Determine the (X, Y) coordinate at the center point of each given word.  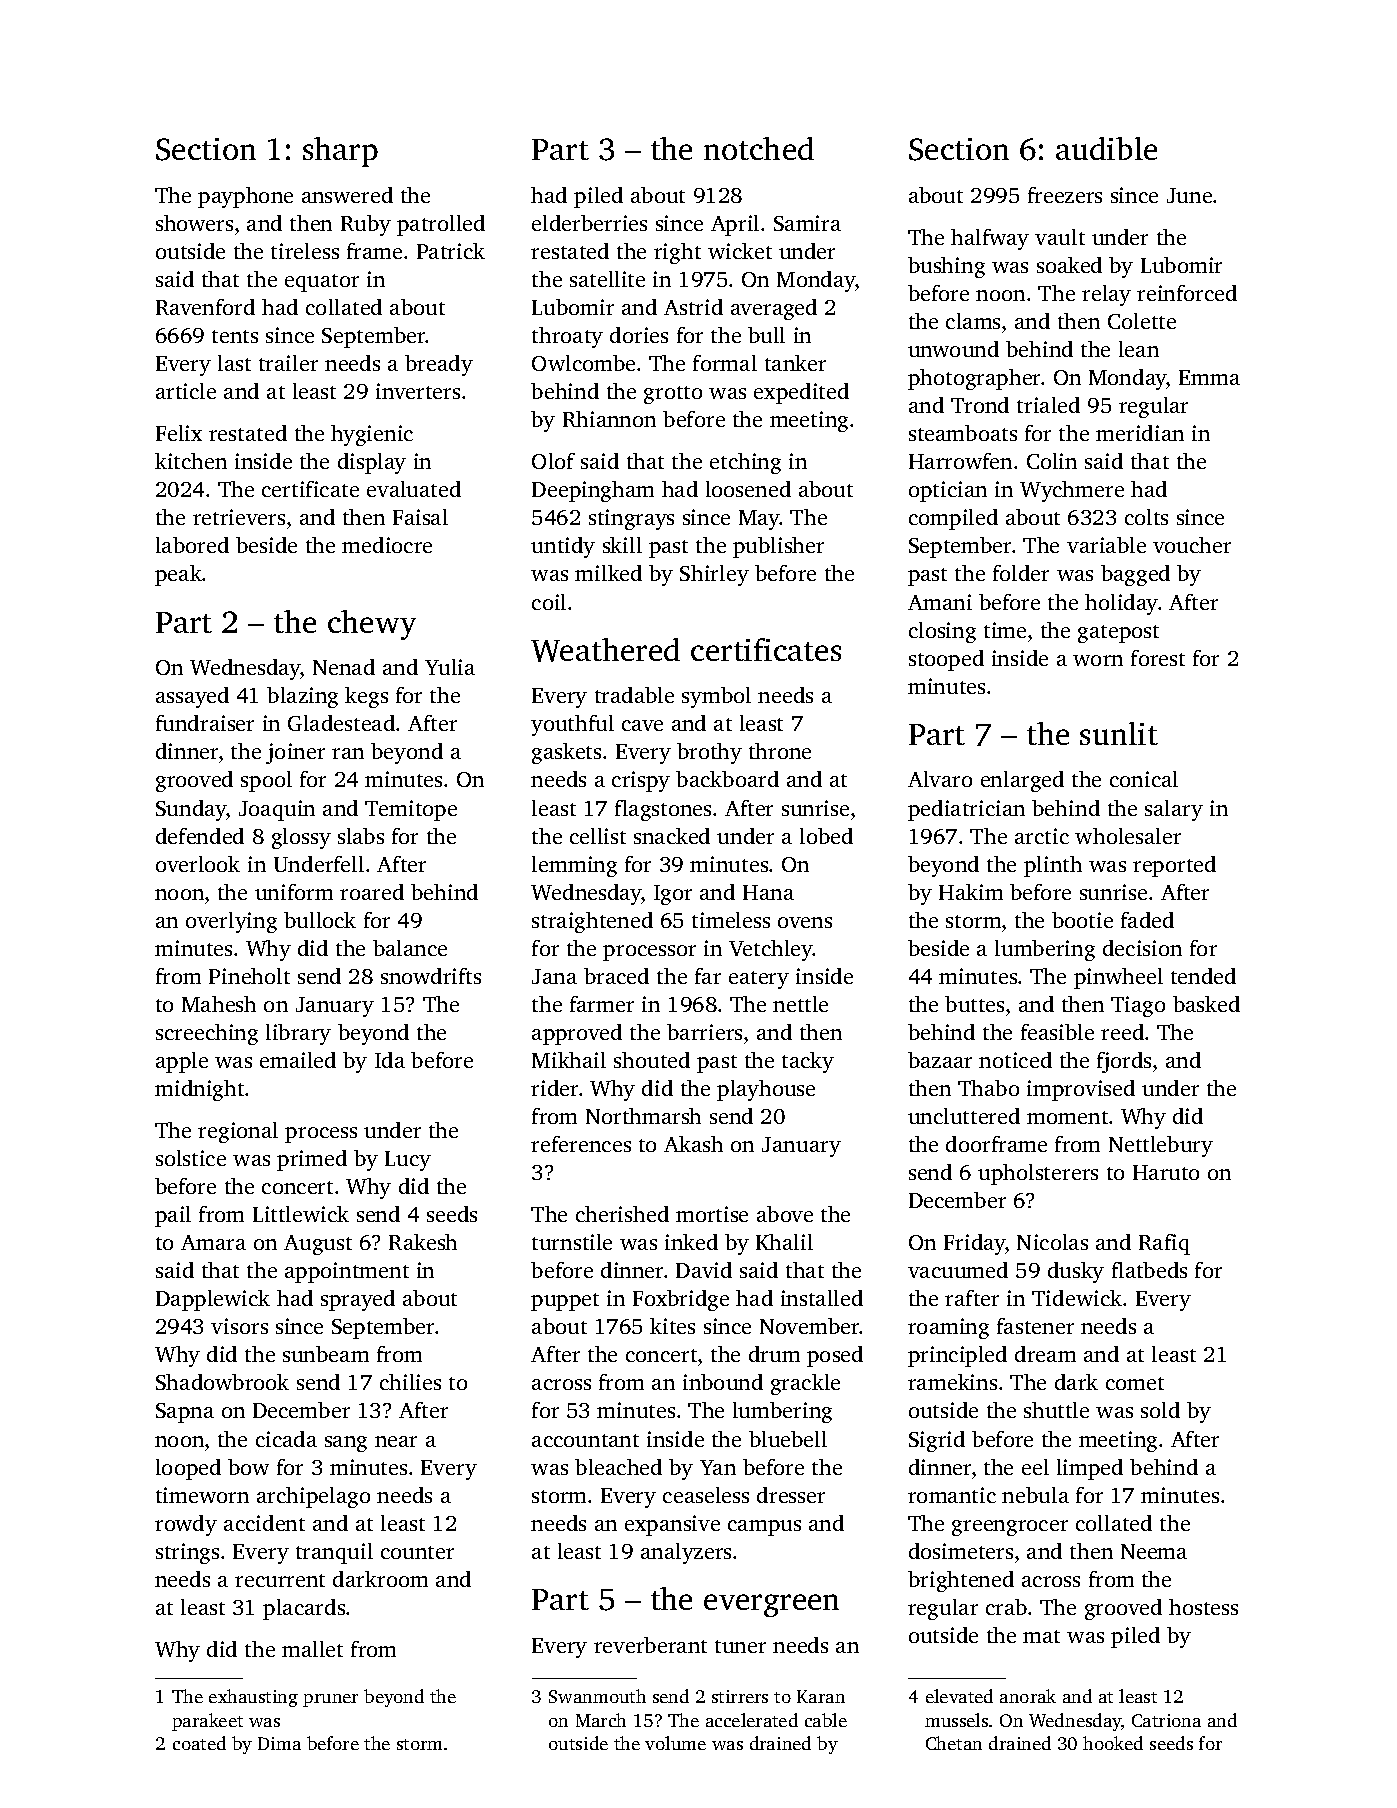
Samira (807, 223)
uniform (294, 892)
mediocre (387, 545)
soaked (1069, 265)
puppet (565, 1302)
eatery (759, 980)
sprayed (358, 1300)
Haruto (1166, 1172)
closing (942, 632)
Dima (279, 1743)
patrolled (441, 225)
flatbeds (1149, 1270)
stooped (946, 660)
